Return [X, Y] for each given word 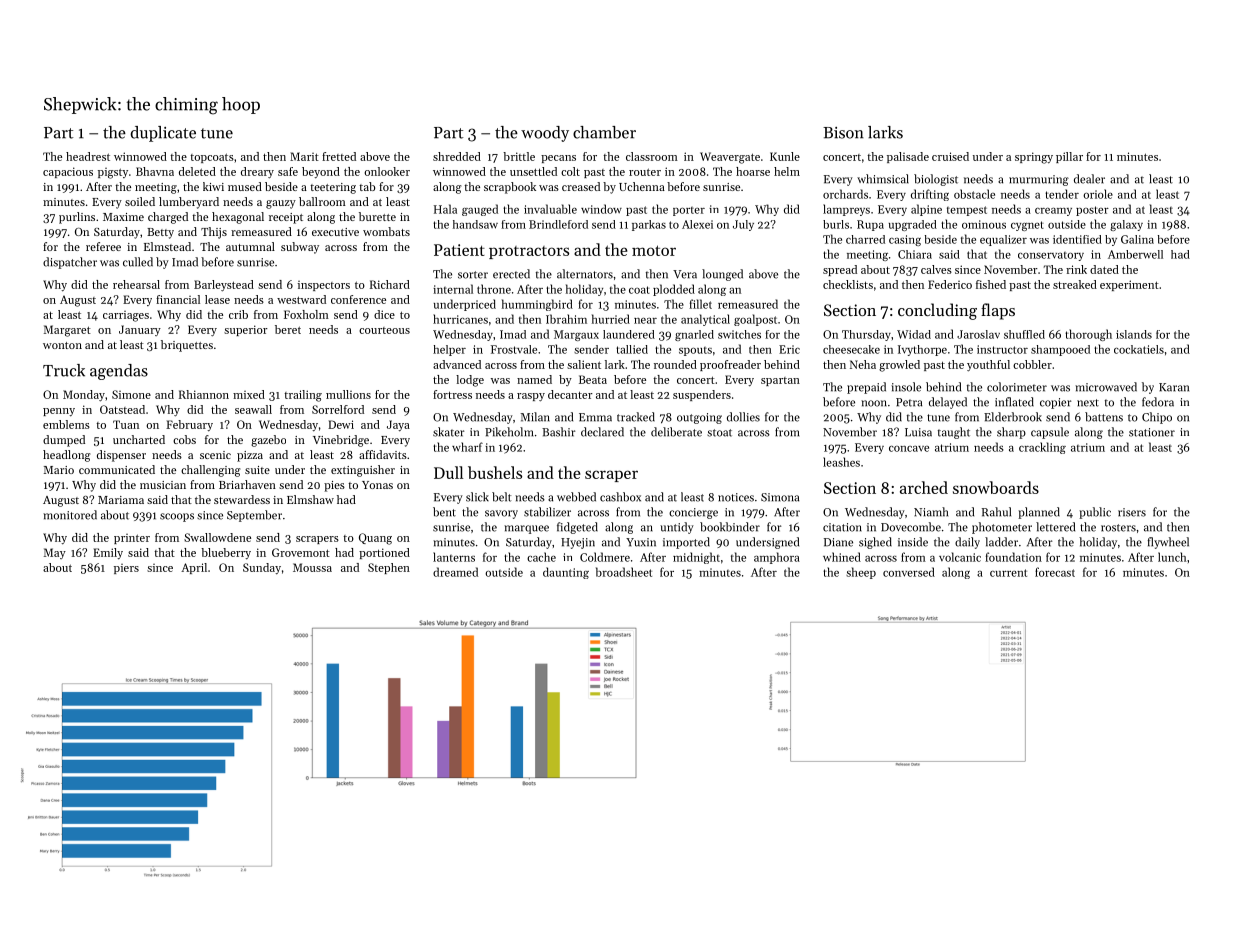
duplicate [163, 134]
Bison [843, 133]
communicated [117, 469]
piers [126, 569]
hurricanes [460, 319]
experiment [1129, 285]
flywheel [1168, 543]
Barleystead [224, 286]
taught [954, 433]
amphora [777, 558]
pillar [1069, 157]
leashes [841, 462]
